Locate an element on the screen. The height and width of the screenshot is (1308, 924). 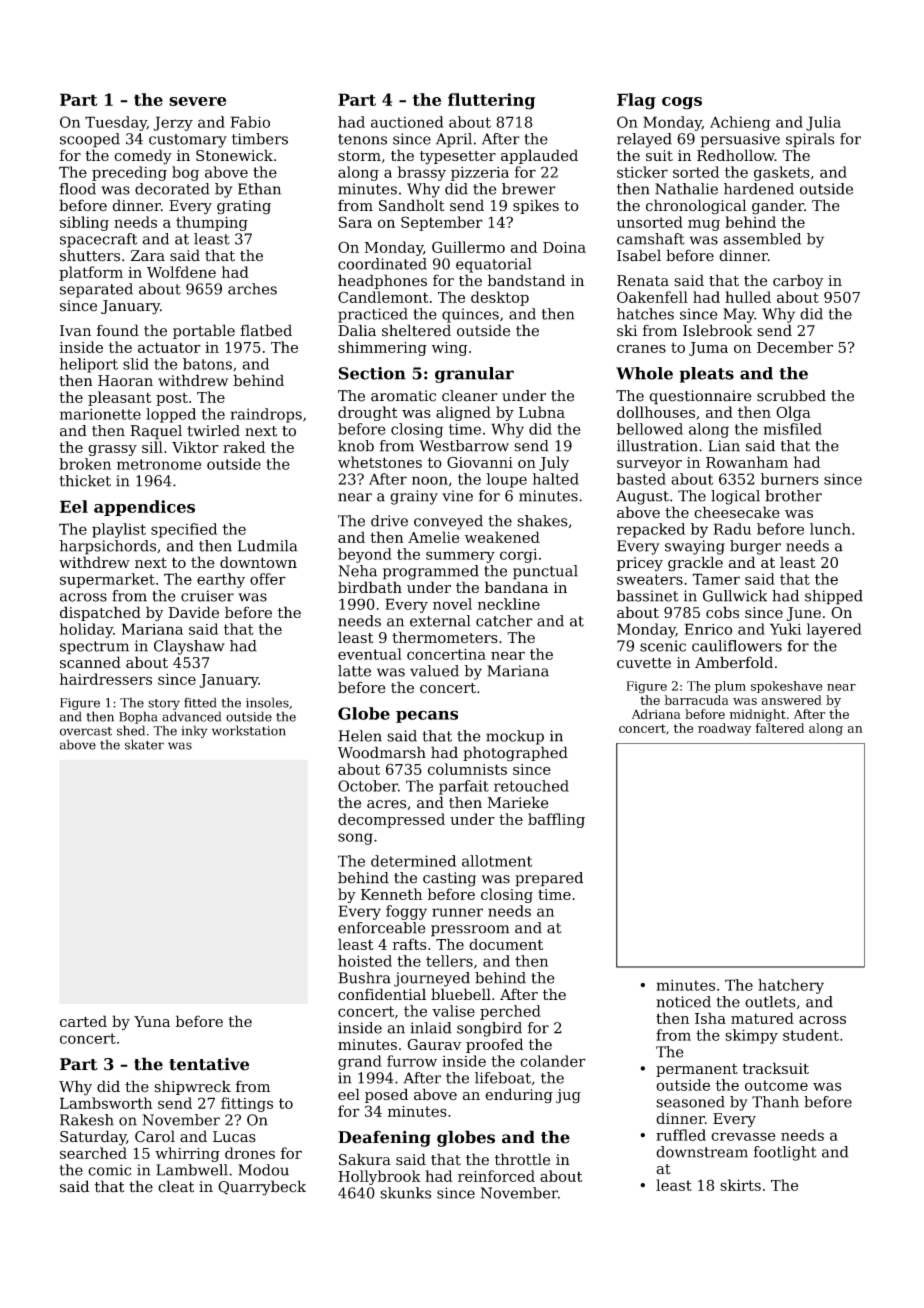
corgi is located at coordinates (518, 556).
